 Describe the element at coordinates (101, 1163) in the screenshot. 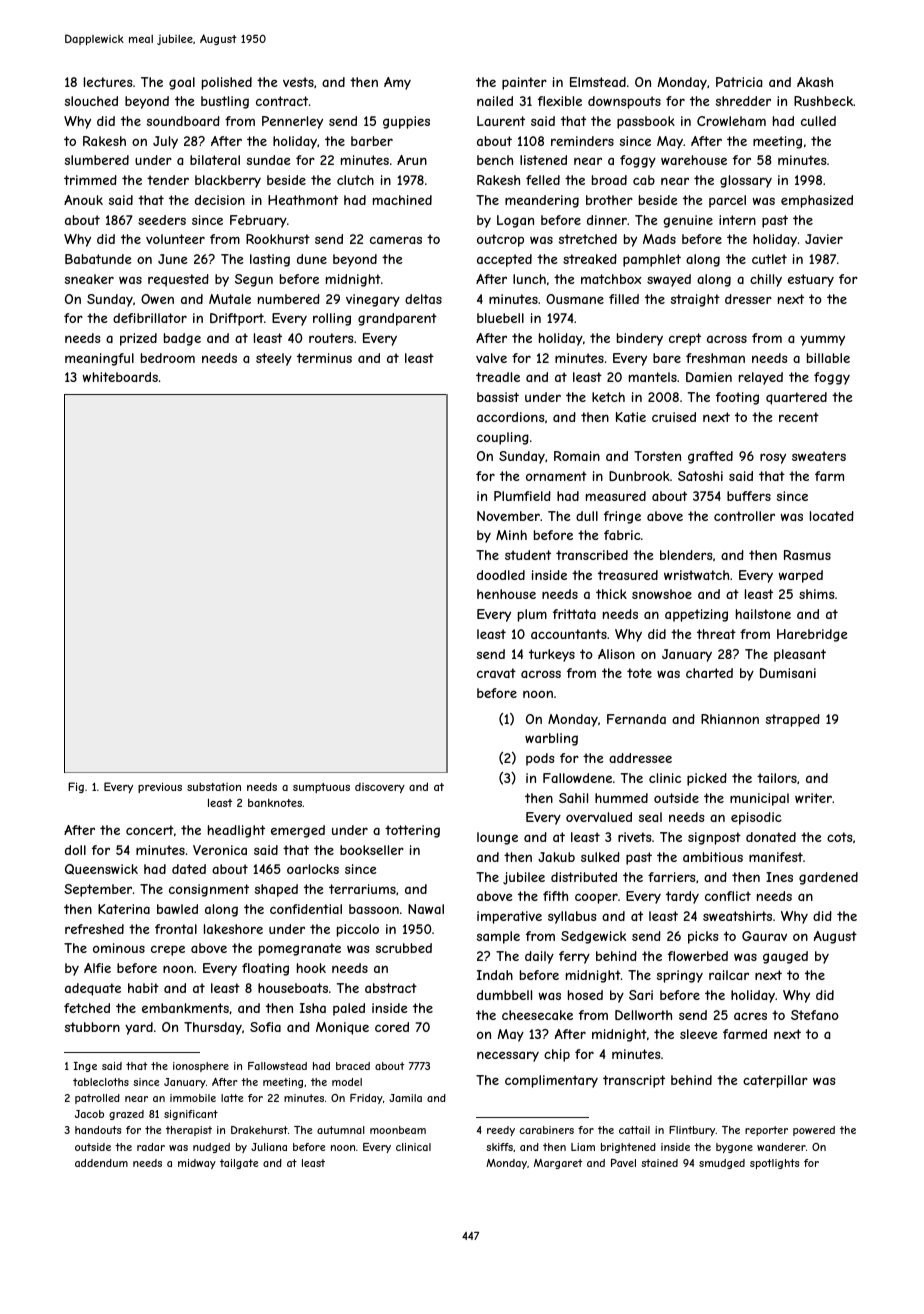

I see `addendum` at that location.
